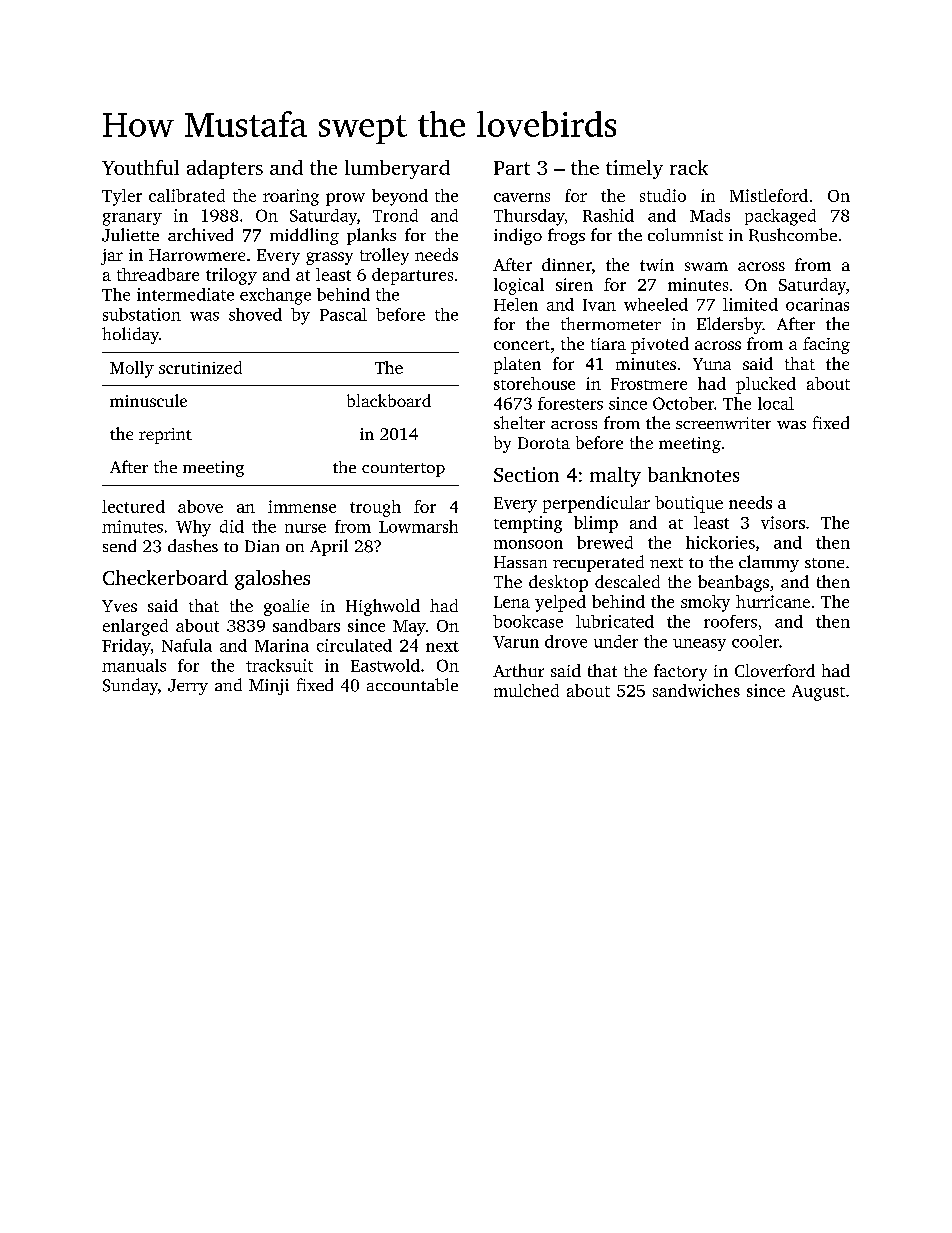 The height and width of the screenshot is (1233, 952). I want to click on trough, so click(375, 508).
